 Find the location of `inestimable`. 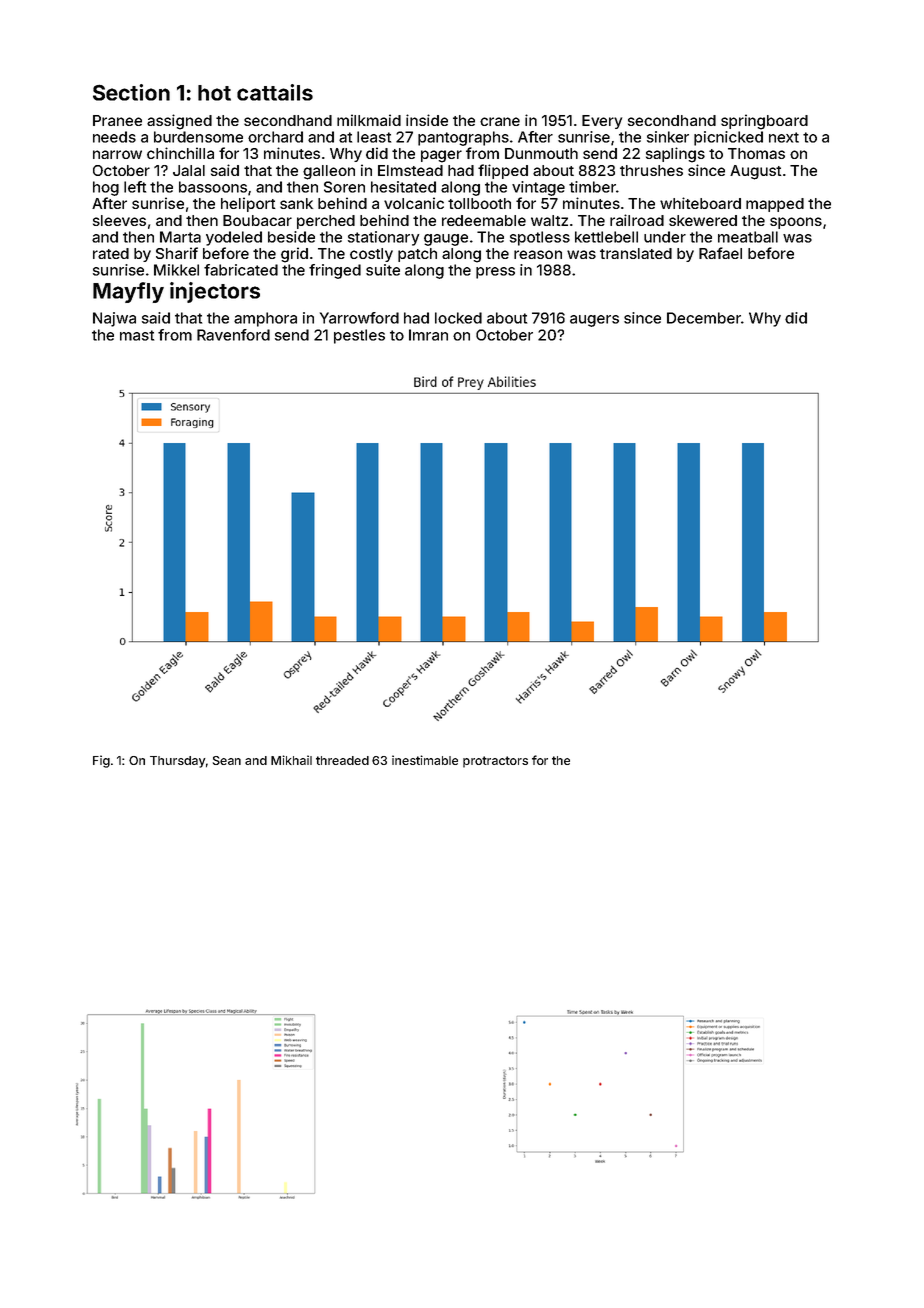

inestimable is located at coordinates (425, 760).
